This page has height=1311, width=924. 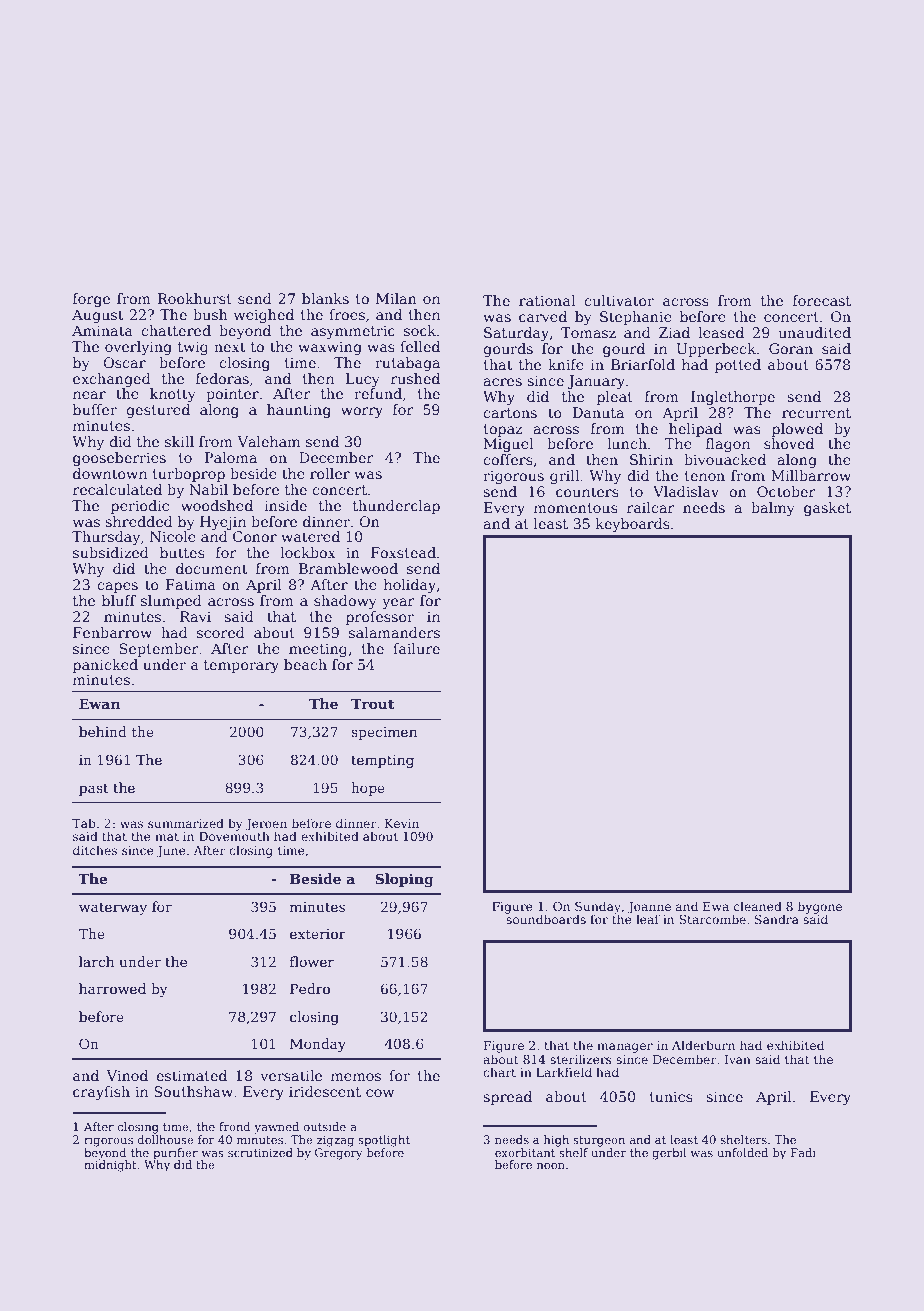 What do you see at coordinates (633, 525) in the page?
I see `keyboards` at bounding box center [633, 525].
